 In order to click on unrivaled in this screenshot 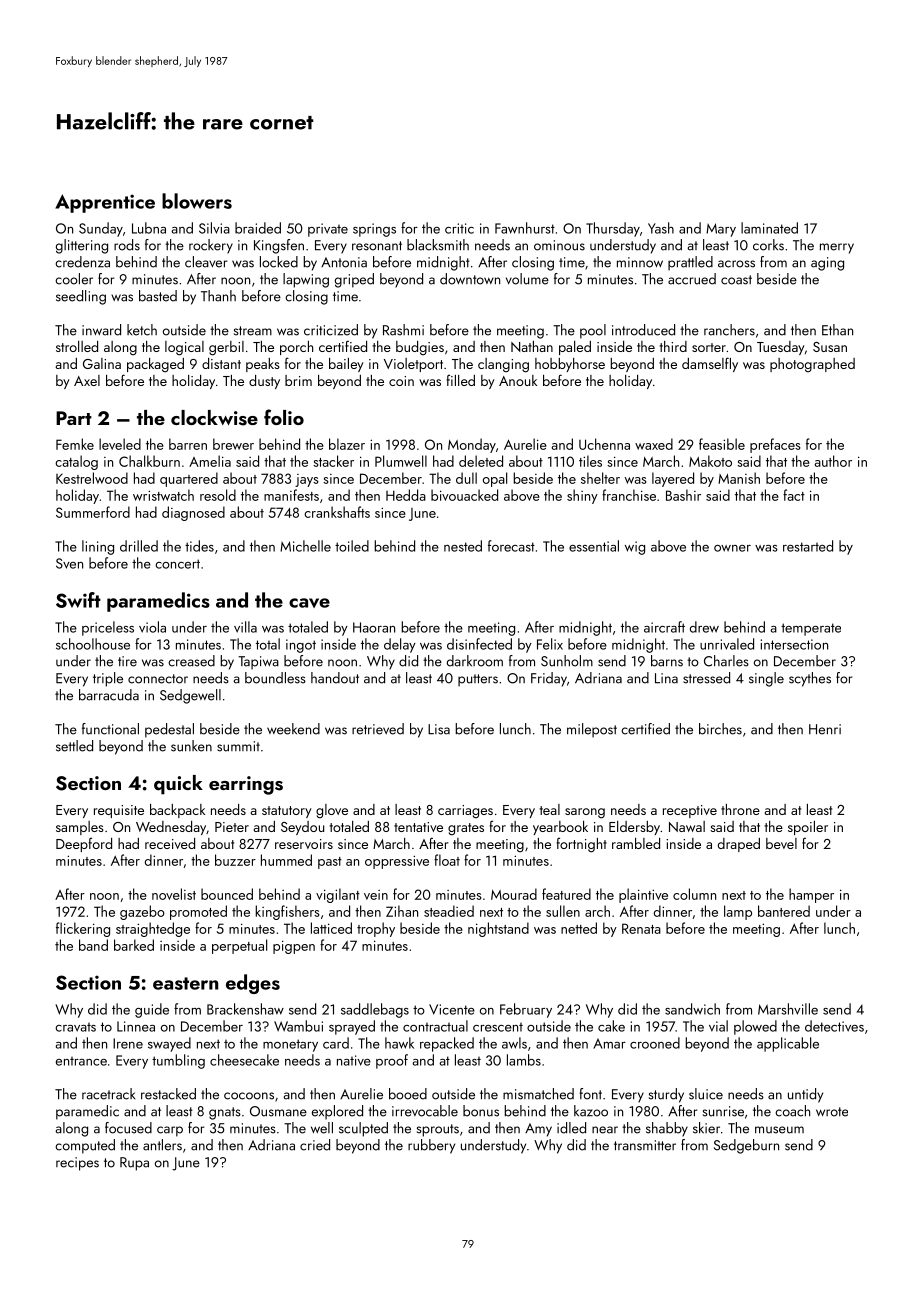, I will do `click(727, 644)`.
